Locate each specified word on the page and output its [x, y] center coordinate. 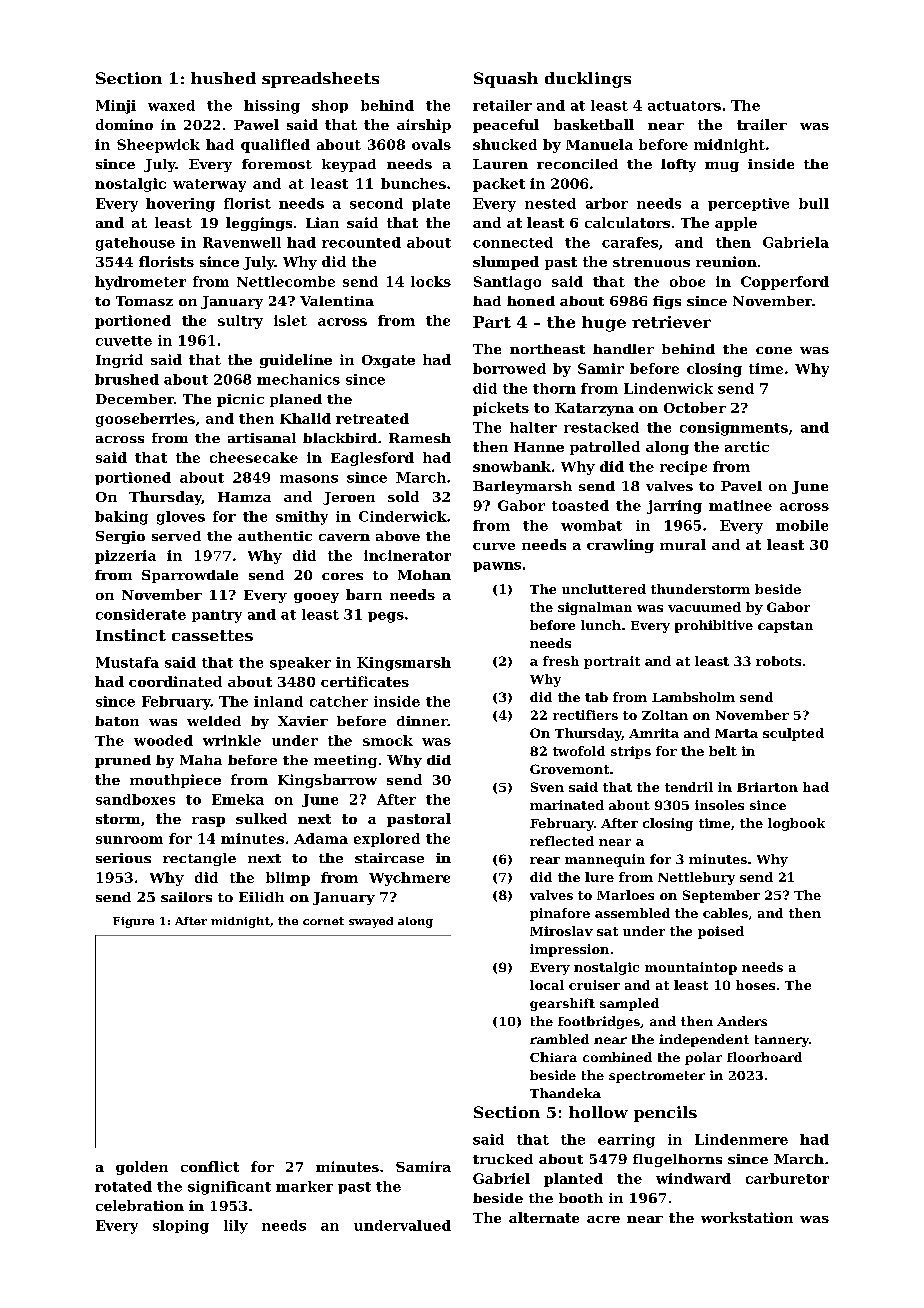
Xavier [303, 721]
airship [424, 126]
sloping [181, 1227]
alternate [544, 1217]
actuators [684, 106]
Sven [547, 787]
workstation [747, 1217]
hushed [223, 78]
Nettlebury [696, 878]
